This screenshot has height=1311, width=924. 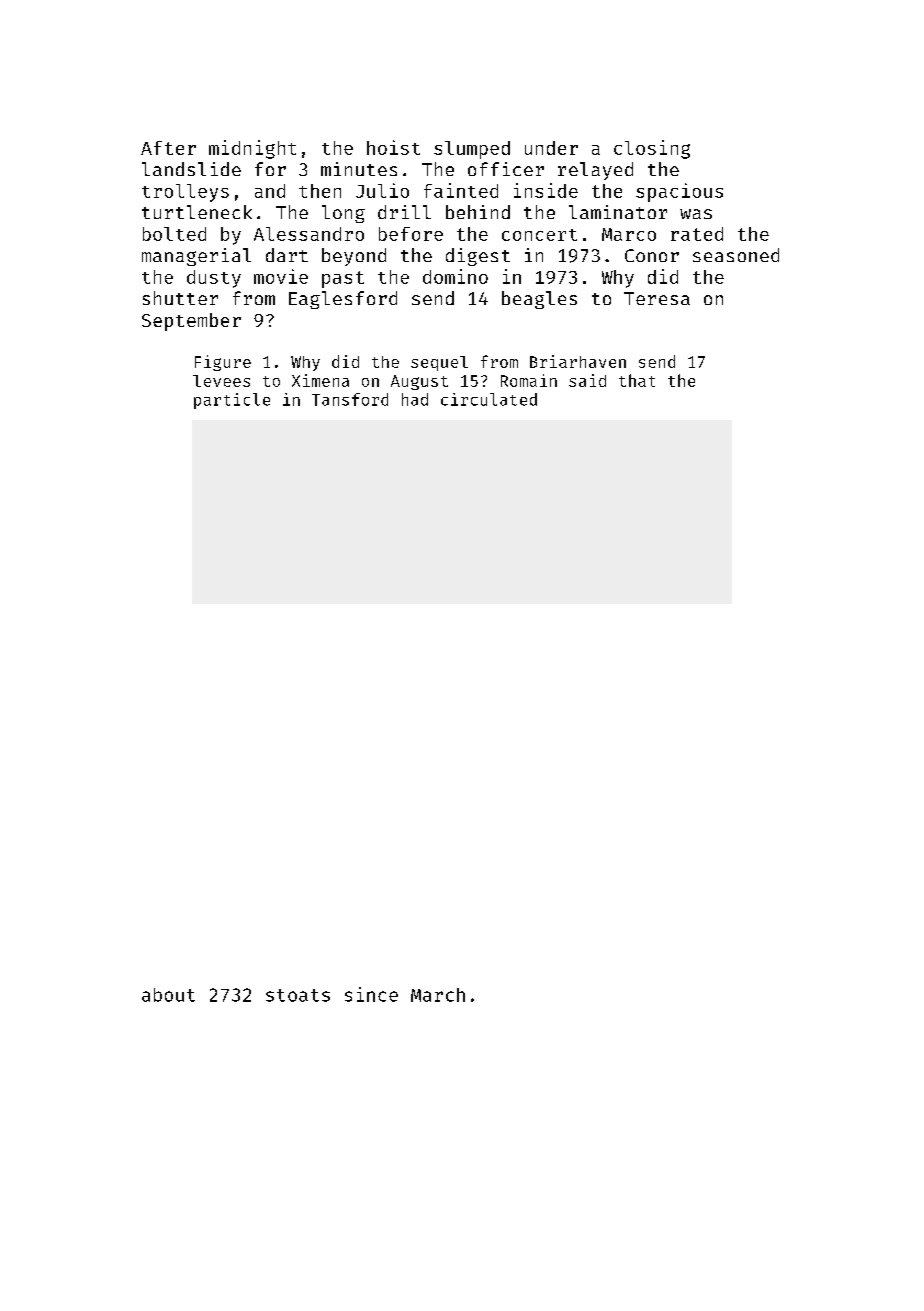 What do you see at coordinates (652, 149) in the screenshot?
I see `closing` at bounding box center [652, 149].
